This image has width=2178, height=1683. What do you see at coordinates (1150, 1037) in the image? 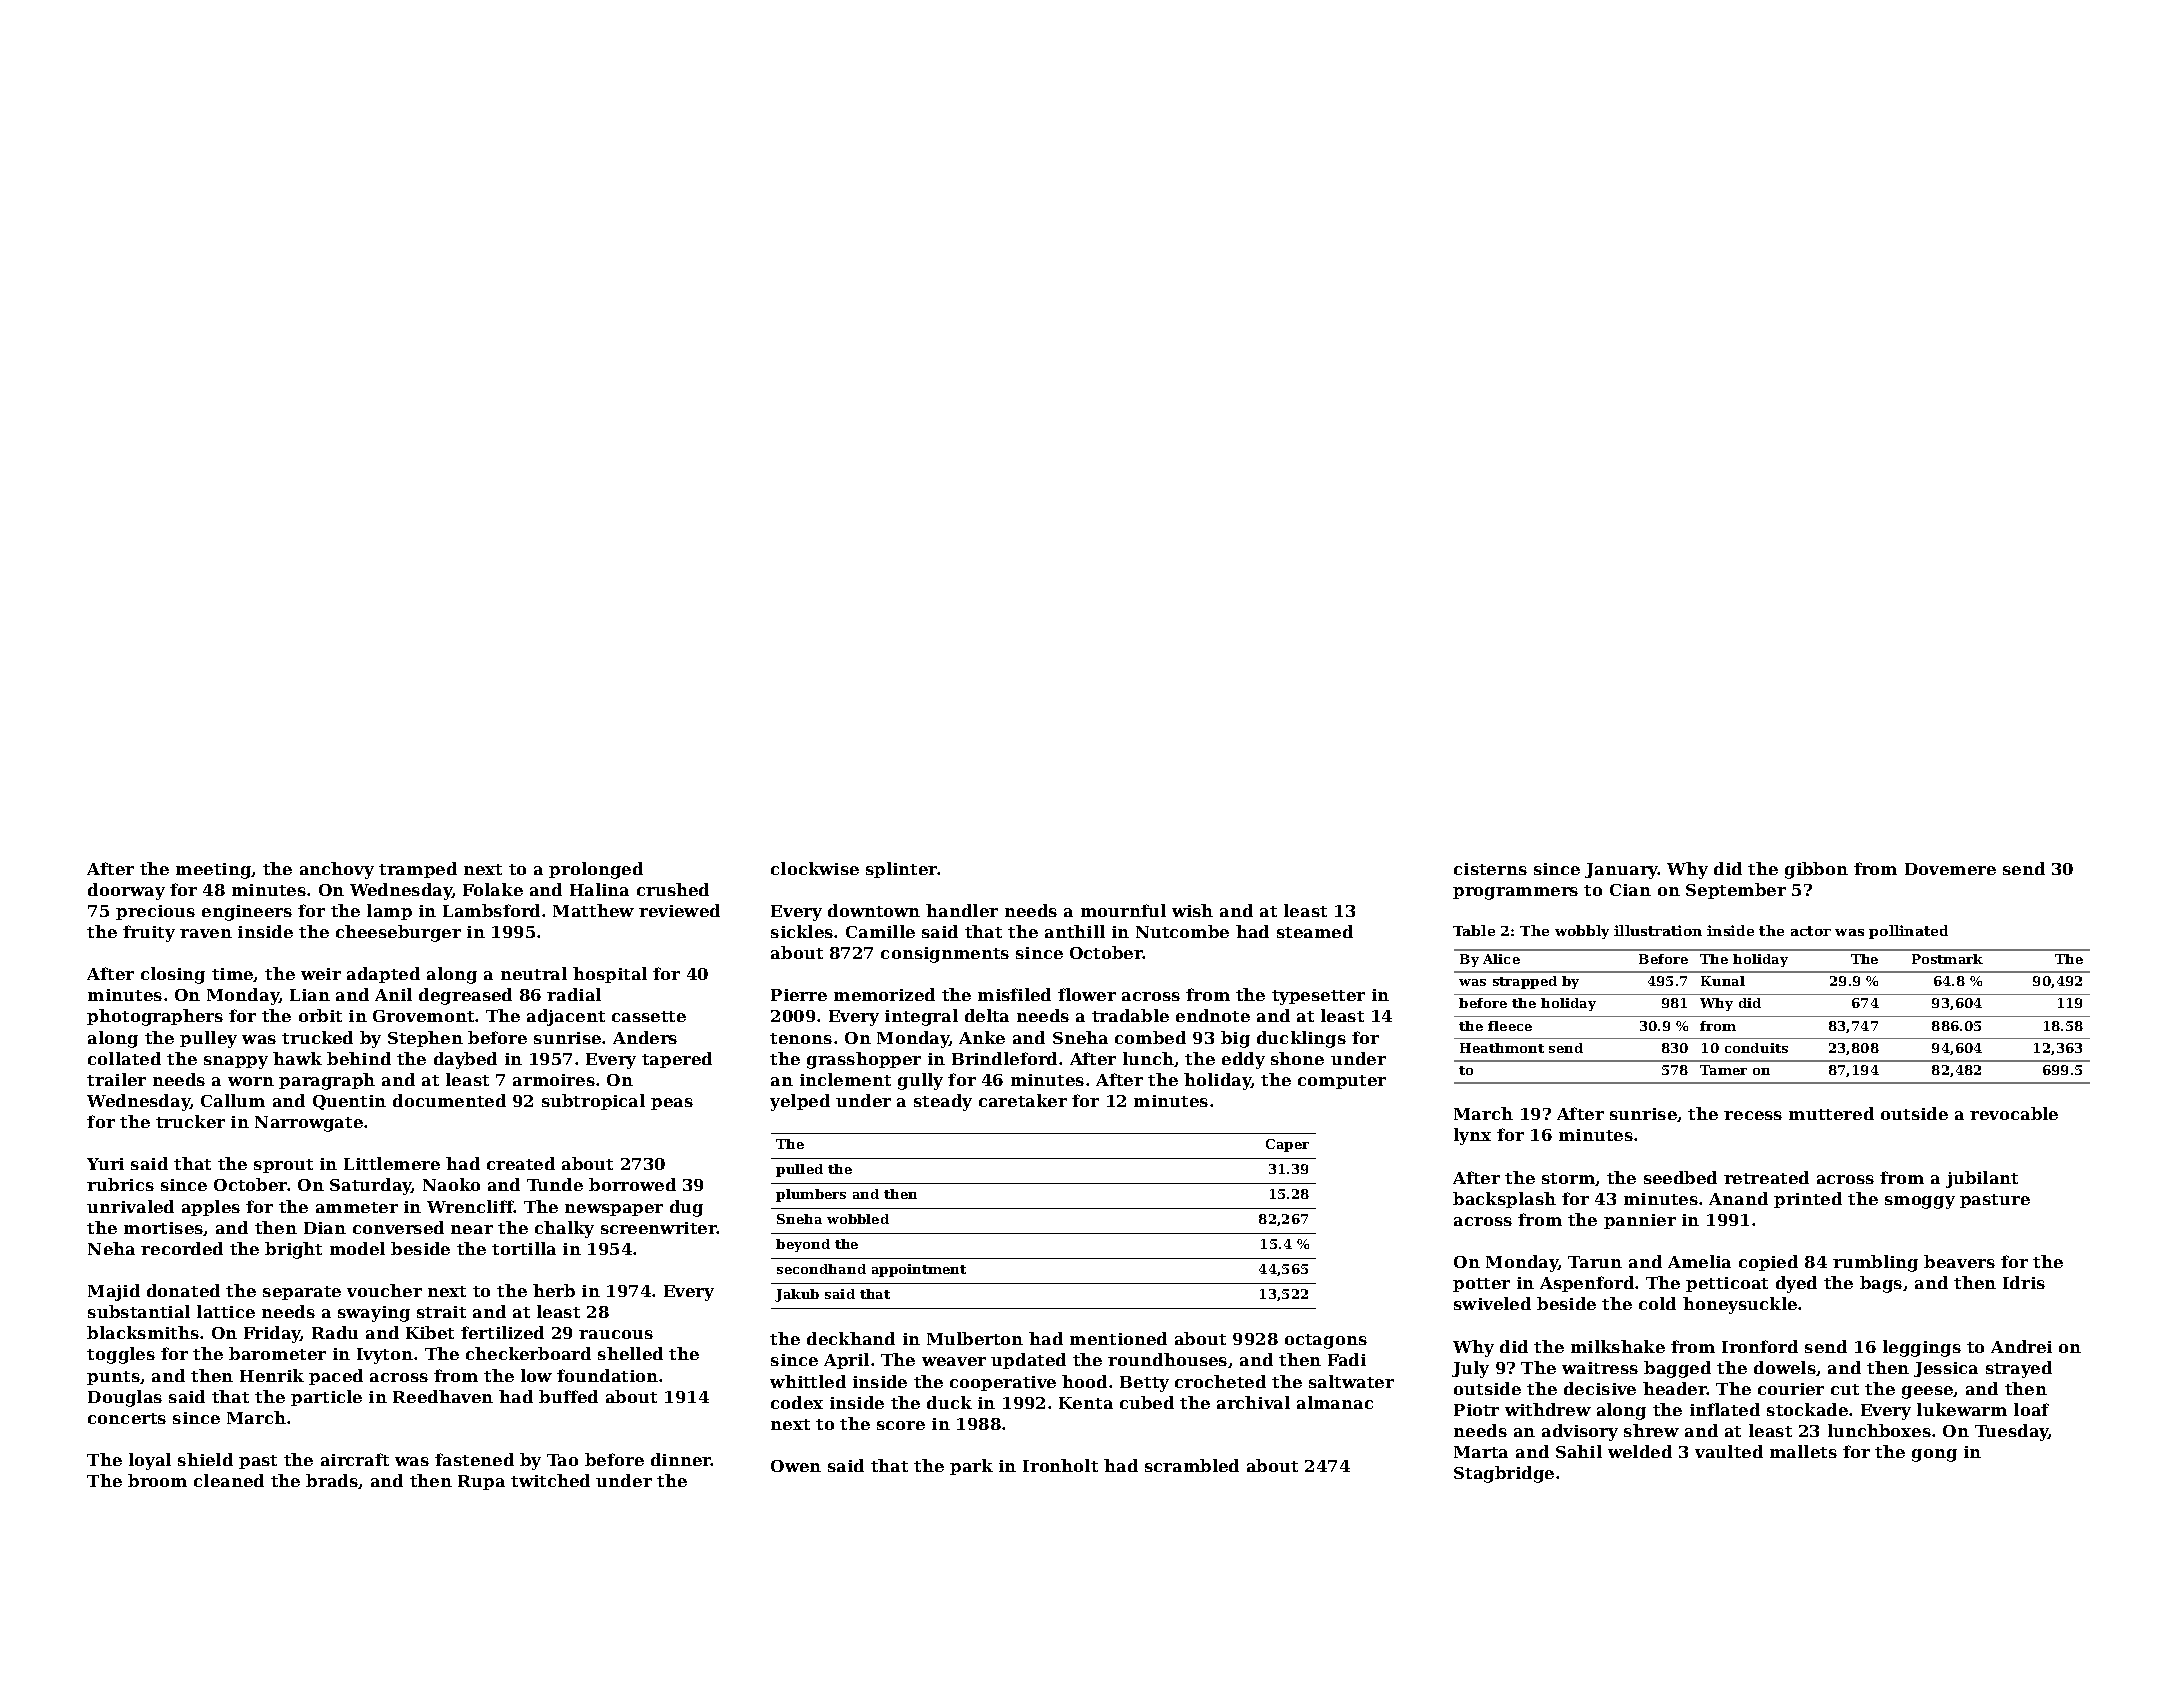
I see `combed` at bounding box center [1150, 1037].
